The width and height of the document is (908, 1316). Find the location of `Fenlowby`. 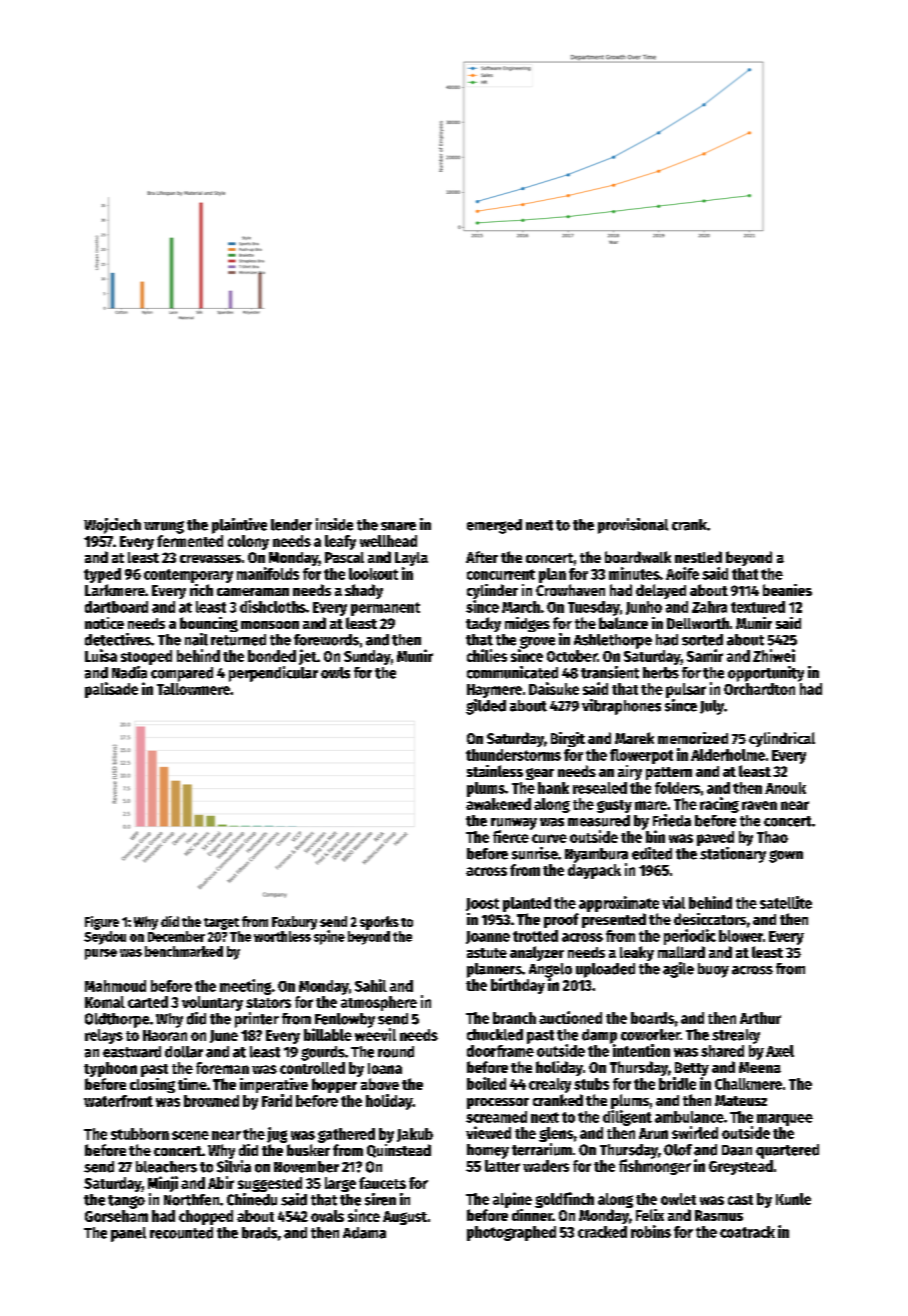

Fenlowby is located at coordinates (345, 1020).
